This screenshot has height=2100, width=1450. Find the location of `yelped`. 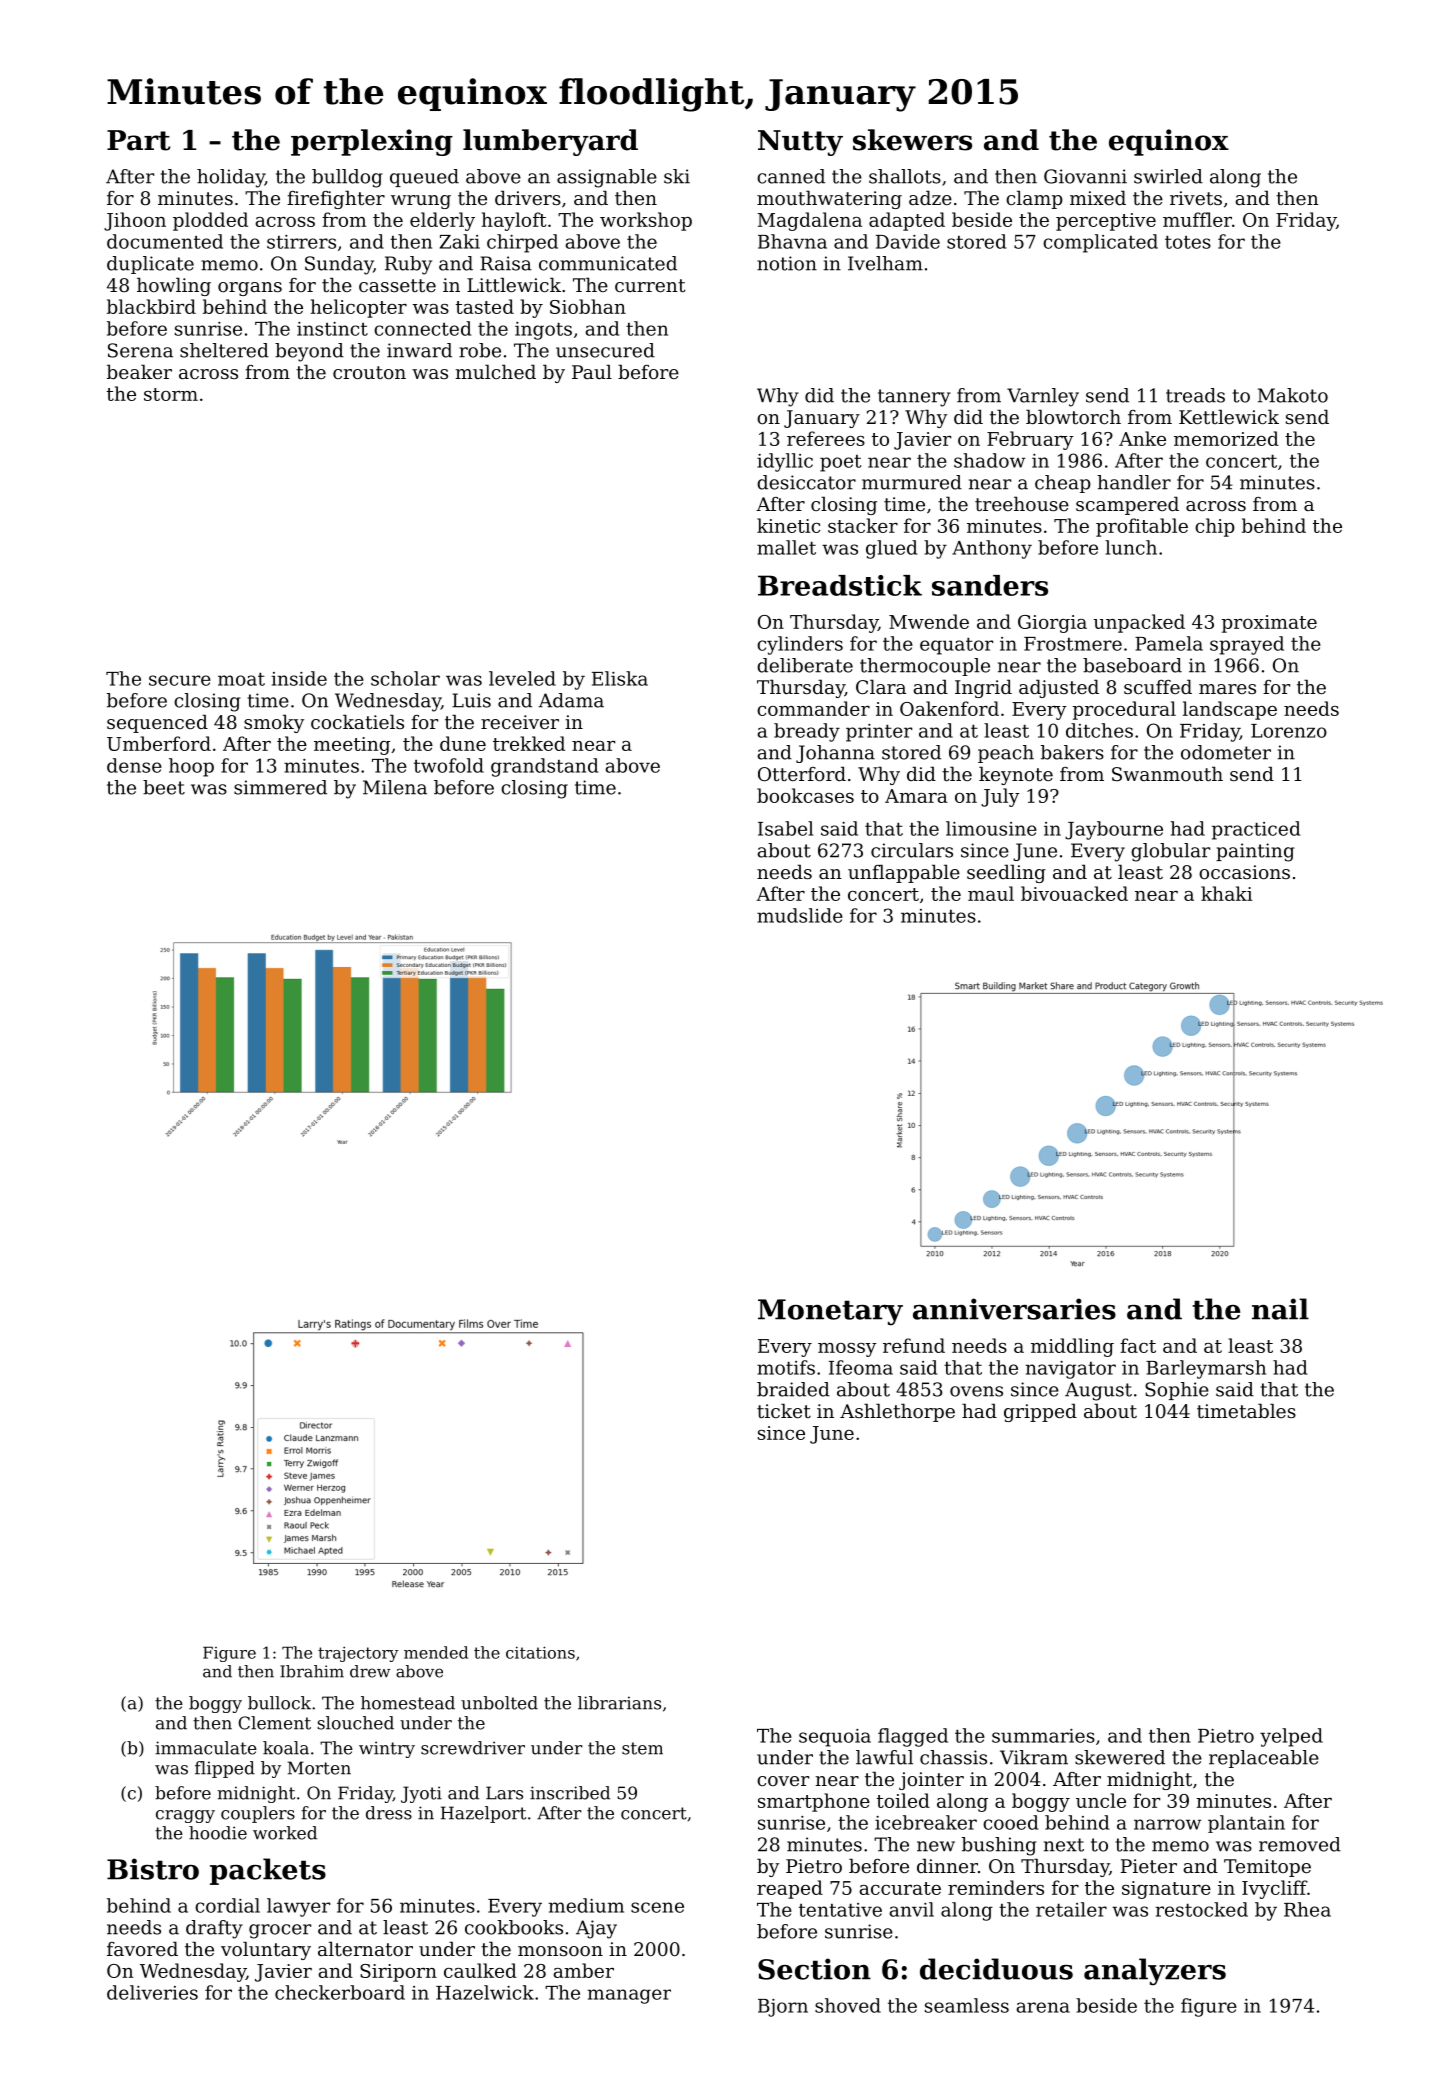

yelped is located at coordinates (1291, 1737).
